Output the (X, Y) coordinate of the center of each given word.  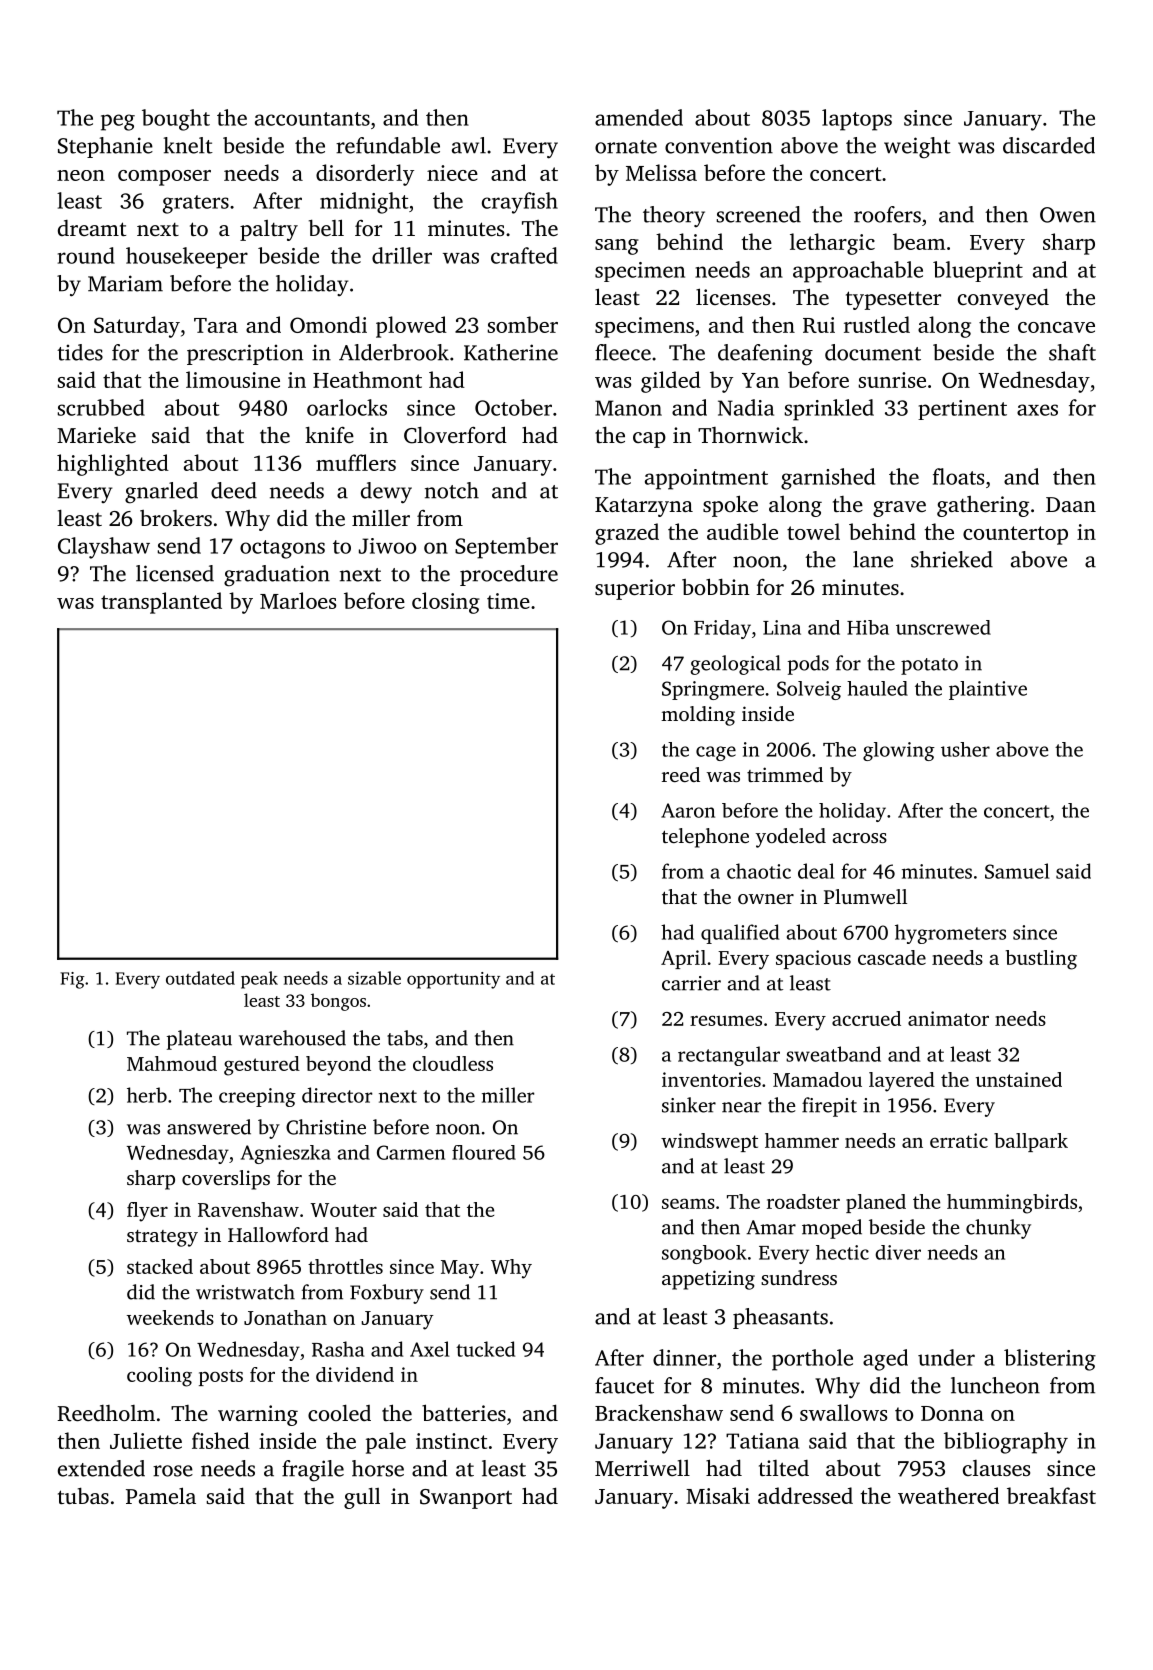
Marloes (298, 600)
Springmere (713, 690)
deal (816, 871)
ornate (626, 147)
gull (362, 1498)
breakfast (1051, 1495)
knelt (188, 145)
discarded (1049, 145)
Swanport (466, 1499)
